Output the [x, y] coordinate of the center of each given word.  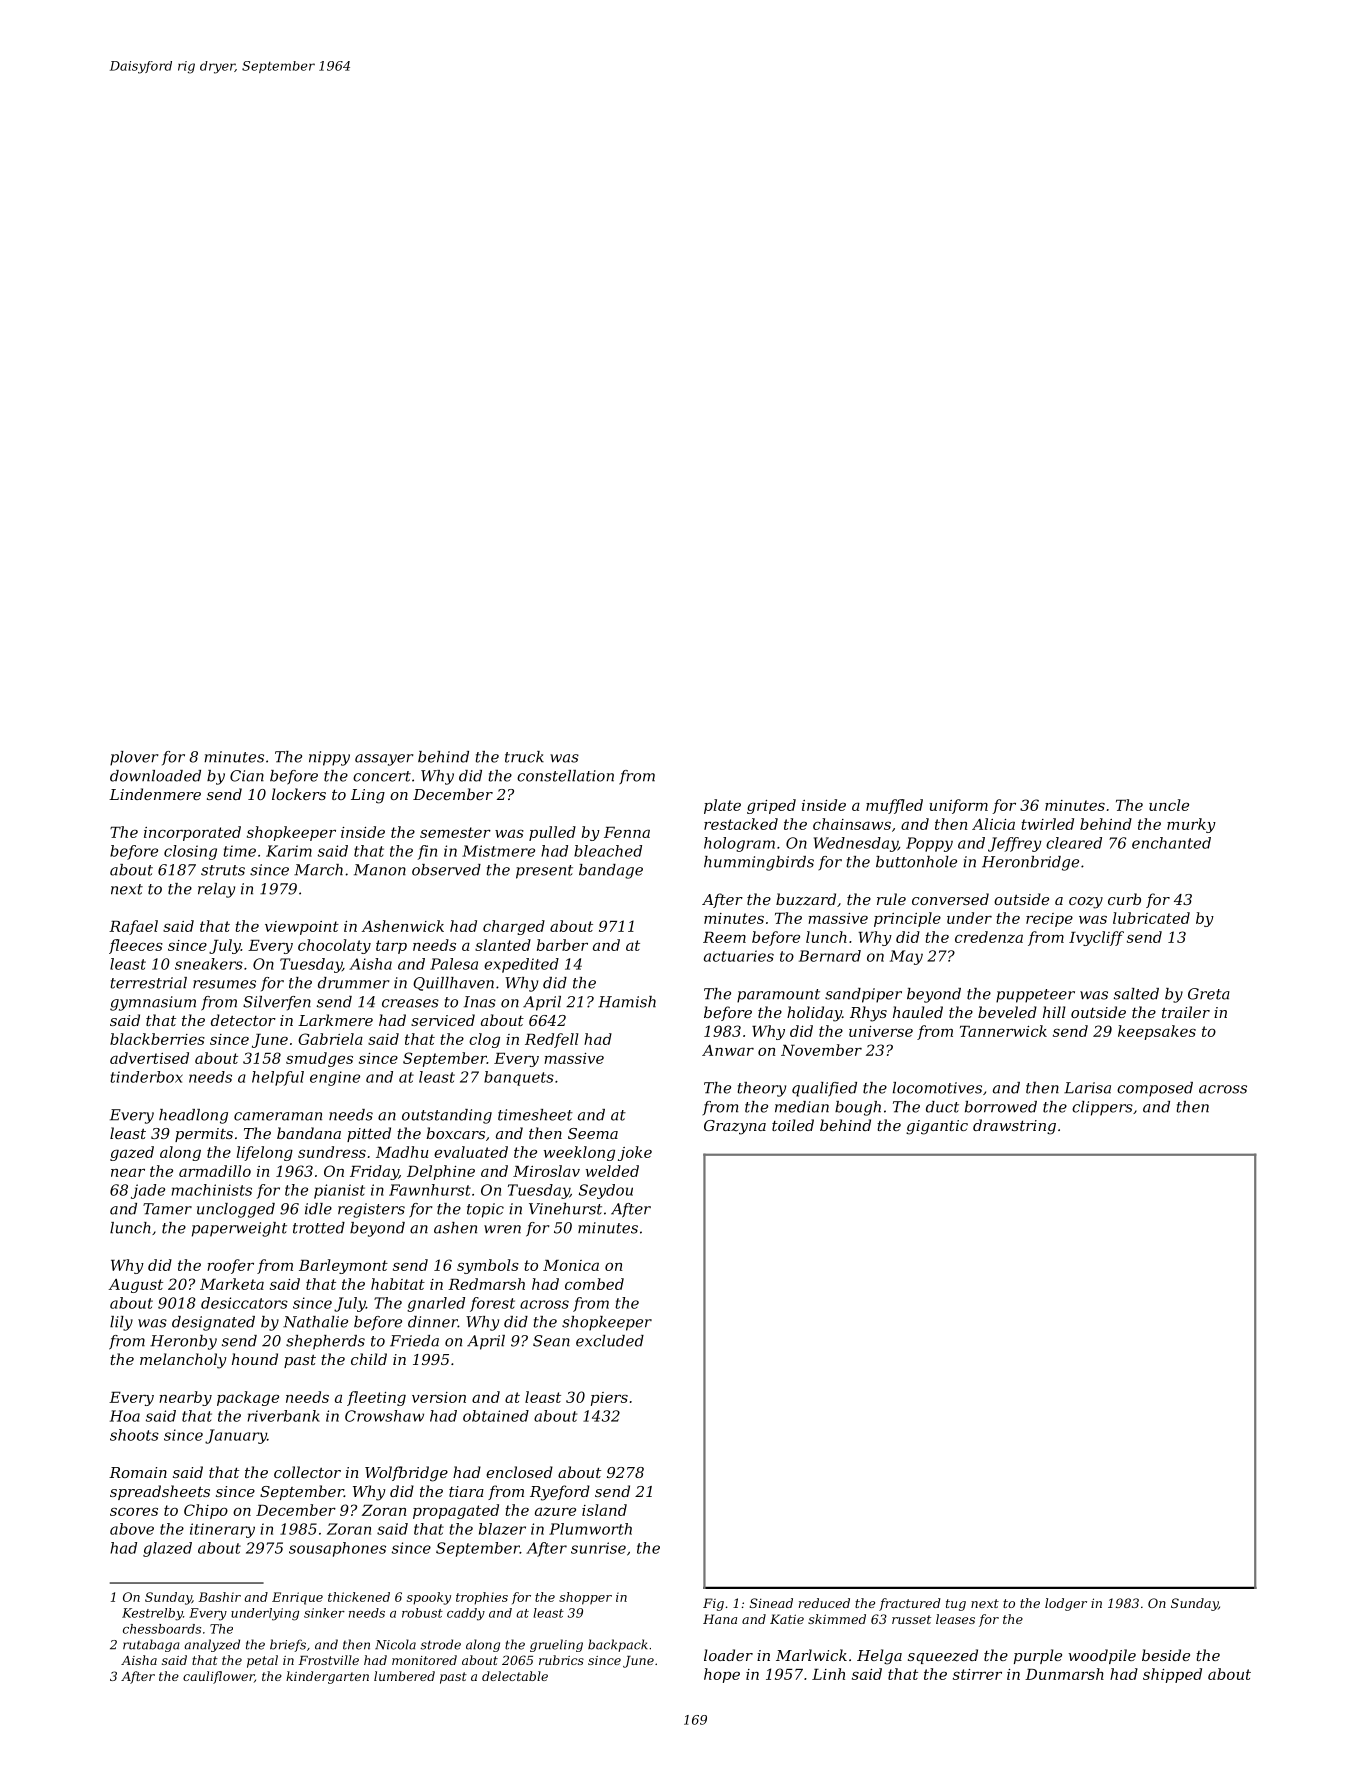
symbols [488, 1266]
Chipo [206, 1511]
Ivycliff [1096, 938]
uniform [958, 806]
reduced [824, 1603]
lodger [1066, 1604]
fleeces [136, 946]
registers [371, 1210]
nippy [329, 758]
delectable [515, 1676]
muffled [894, 806]
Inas [480, 1002]
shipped [1172, 1675]
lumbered [404, 1676]
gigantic [937, 1127]
